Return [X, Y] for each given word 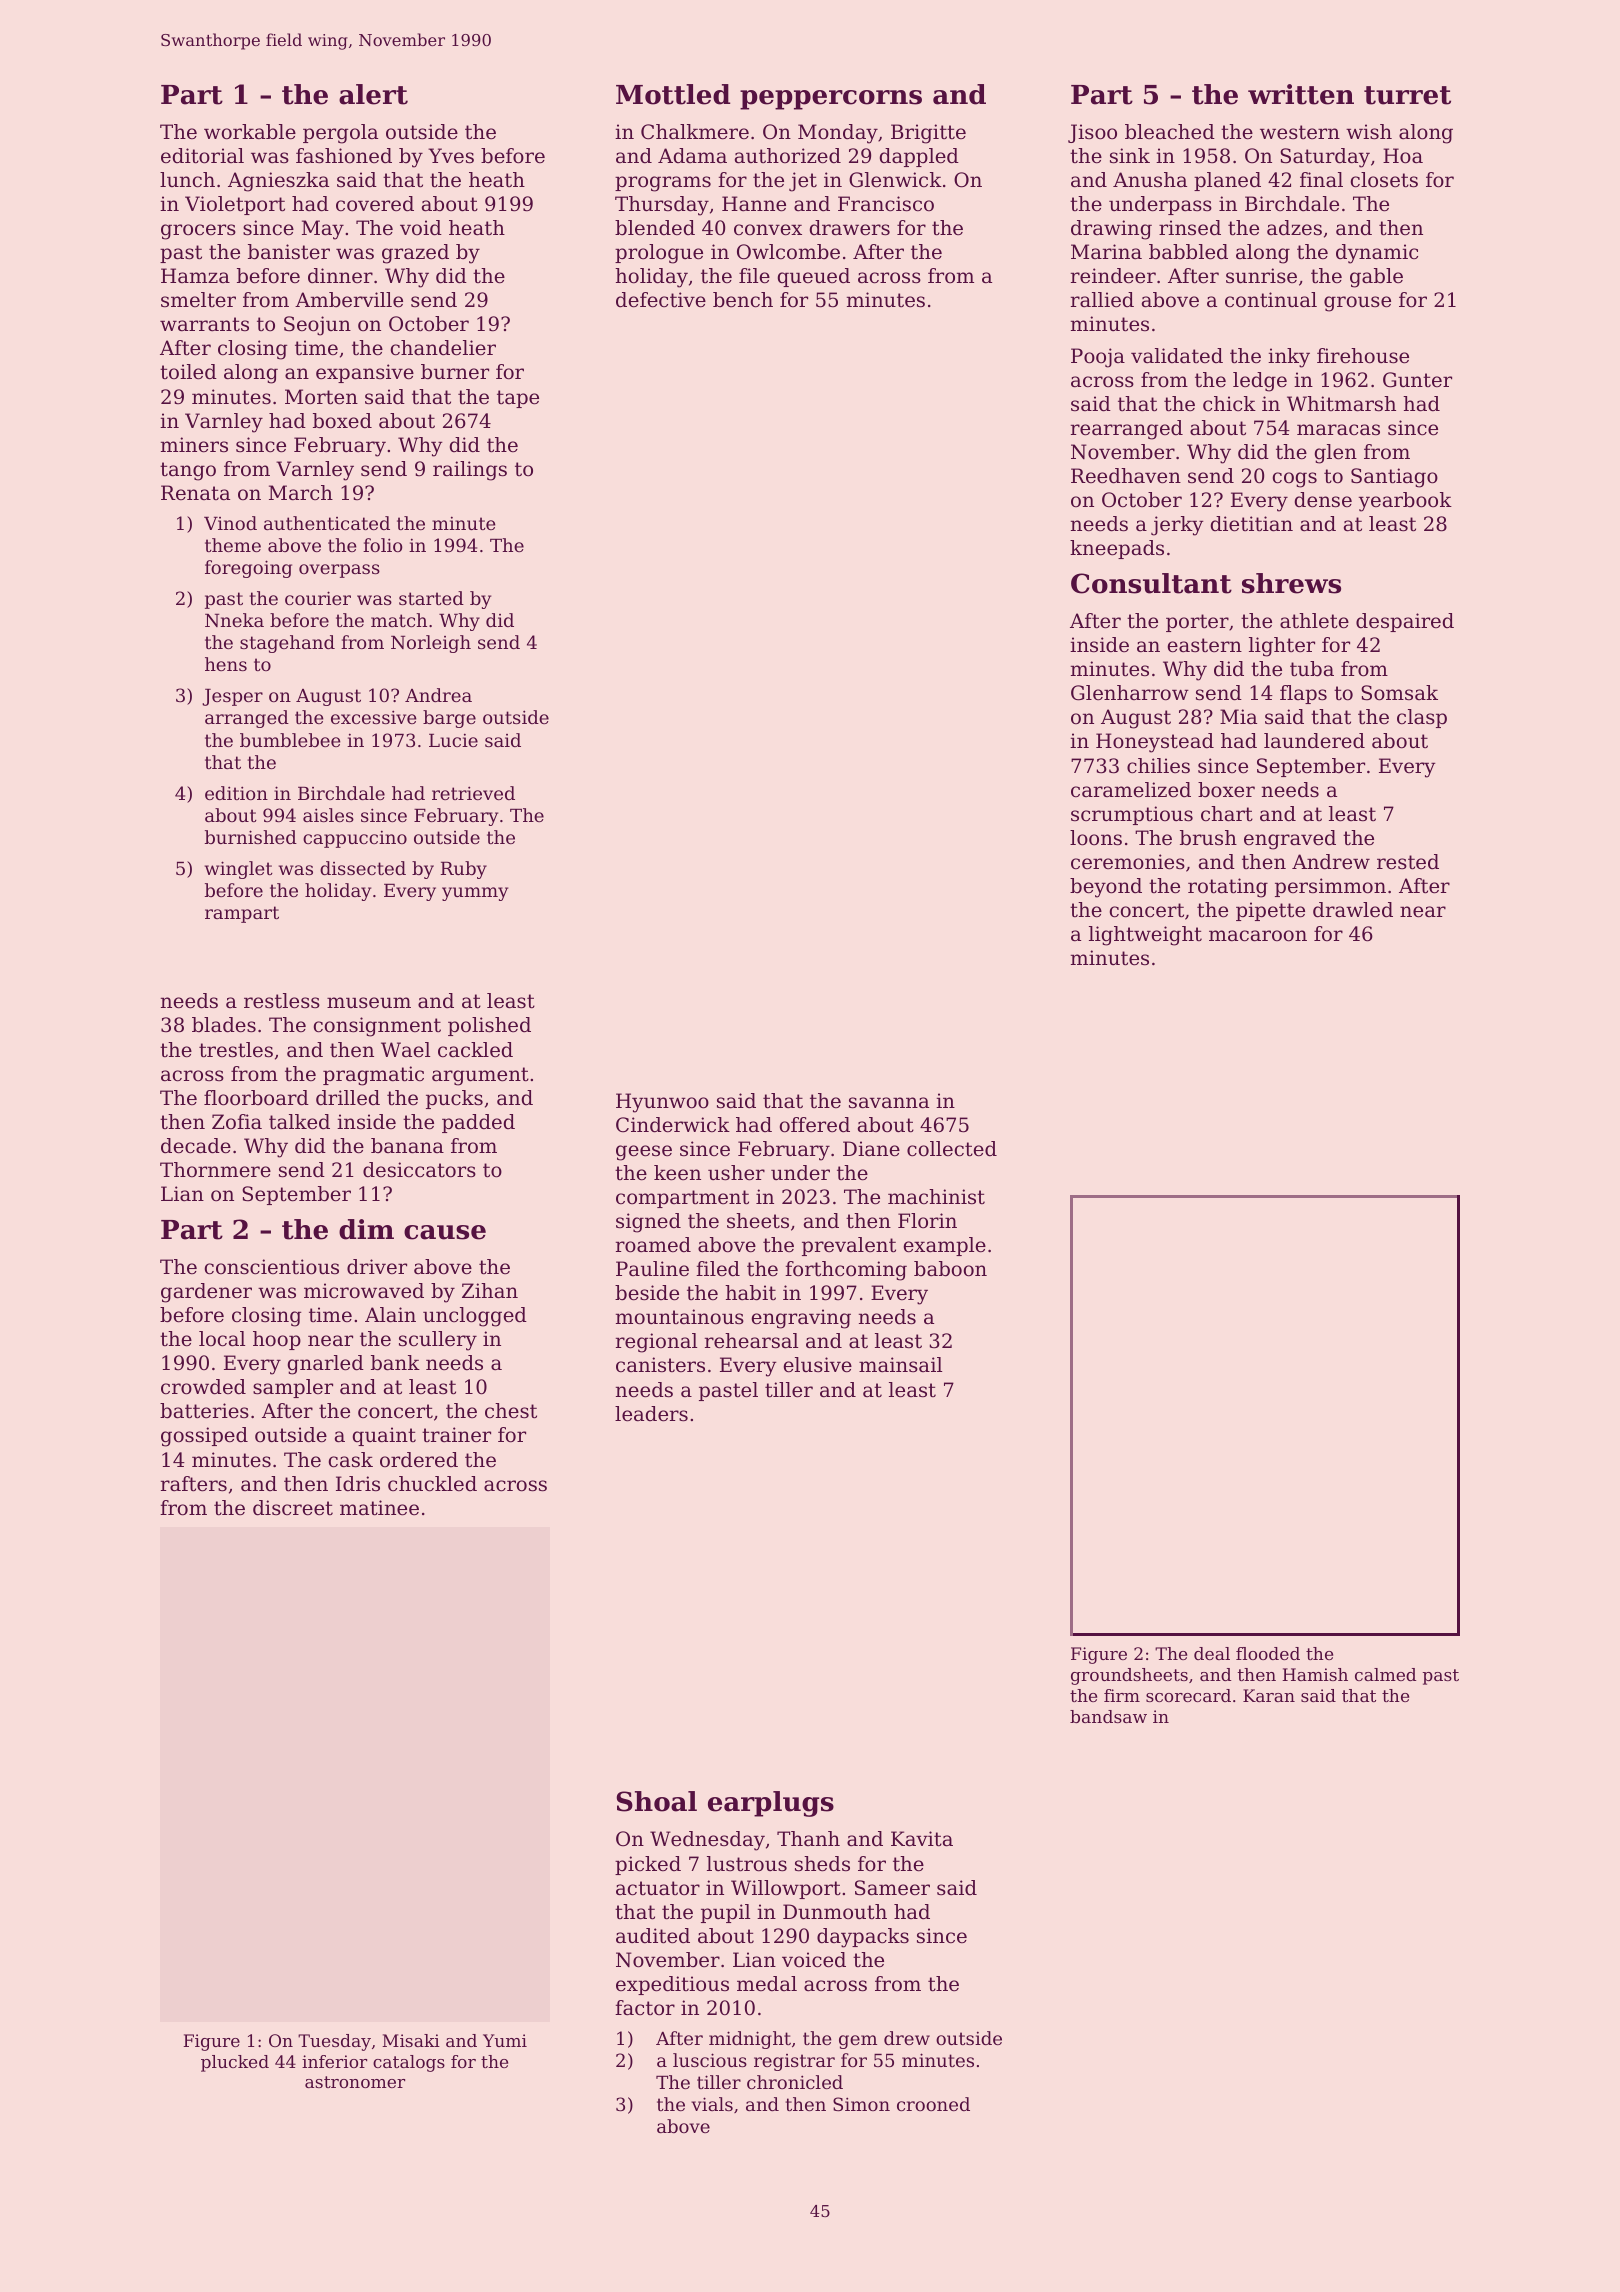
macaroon [1258, 936]
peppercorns [831, 100]
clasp [1422, 718]
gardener [206, 1293]
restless [282, 1001]
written [1301, 94]
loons [1096, 838]
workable [250, 132]
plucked [235, 2063]
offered [815, 1125]
